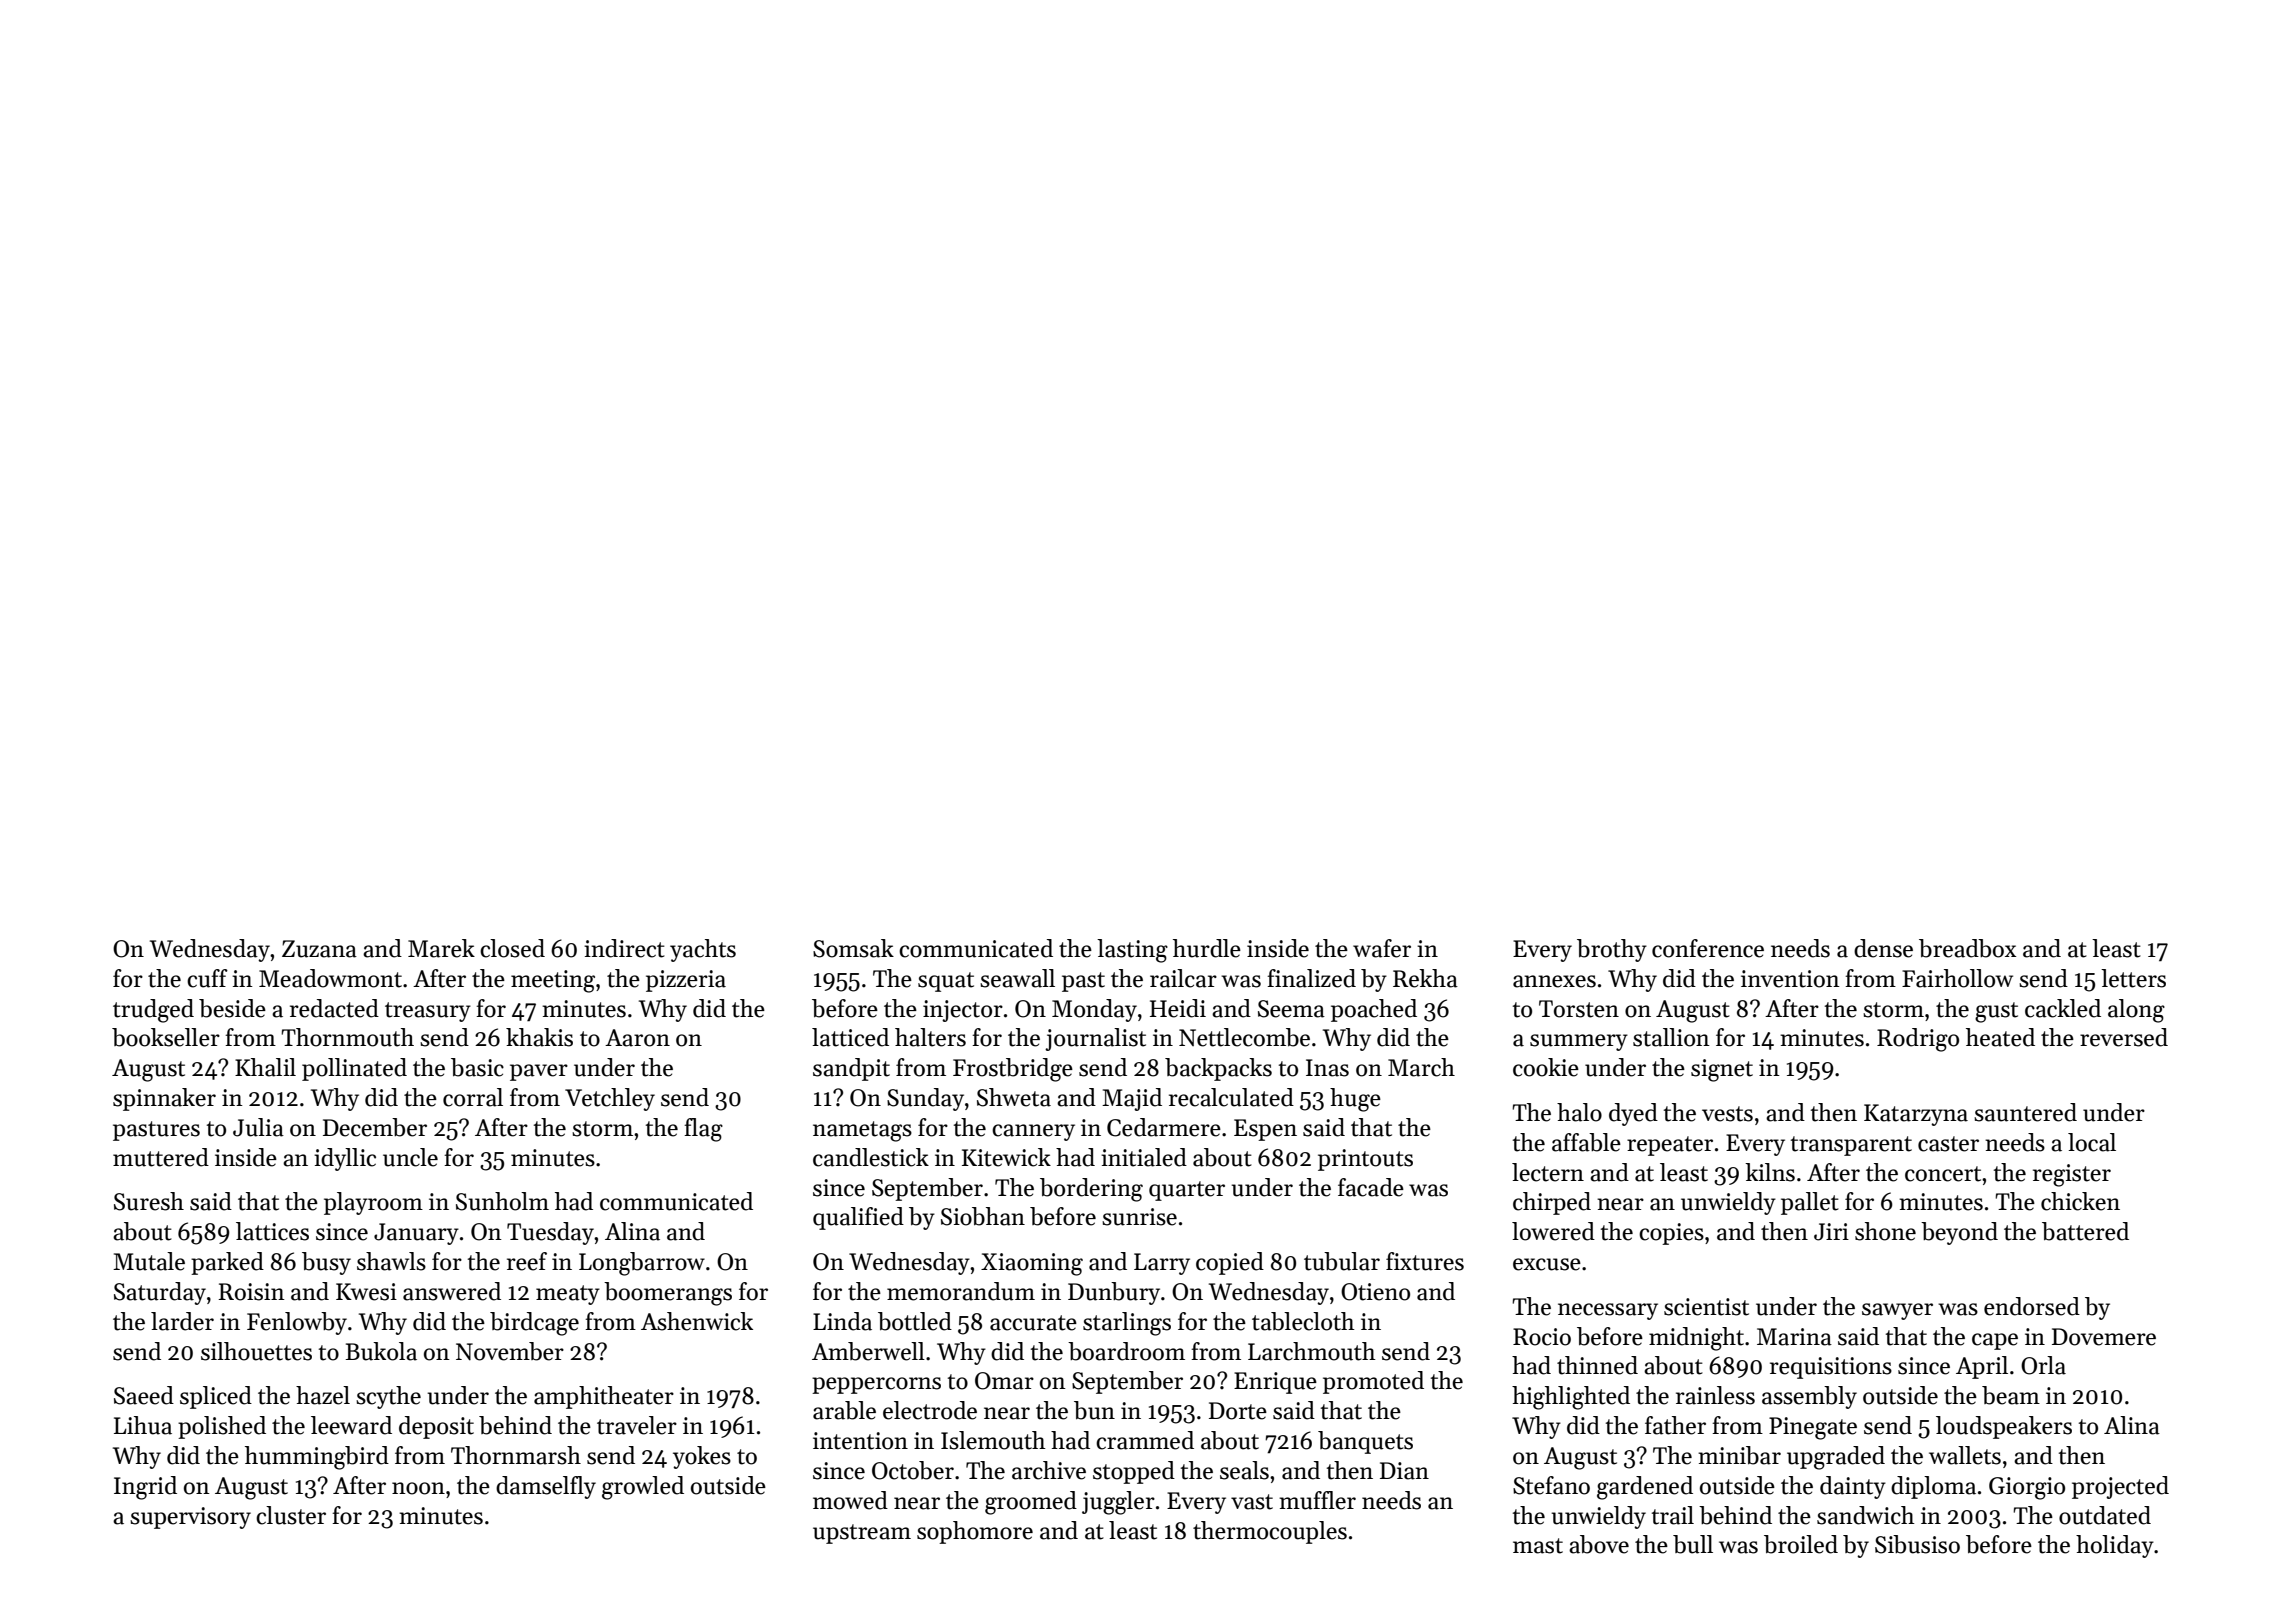 This page has width=2282, height=1614. I want to click on November, so click(510, 1351).
